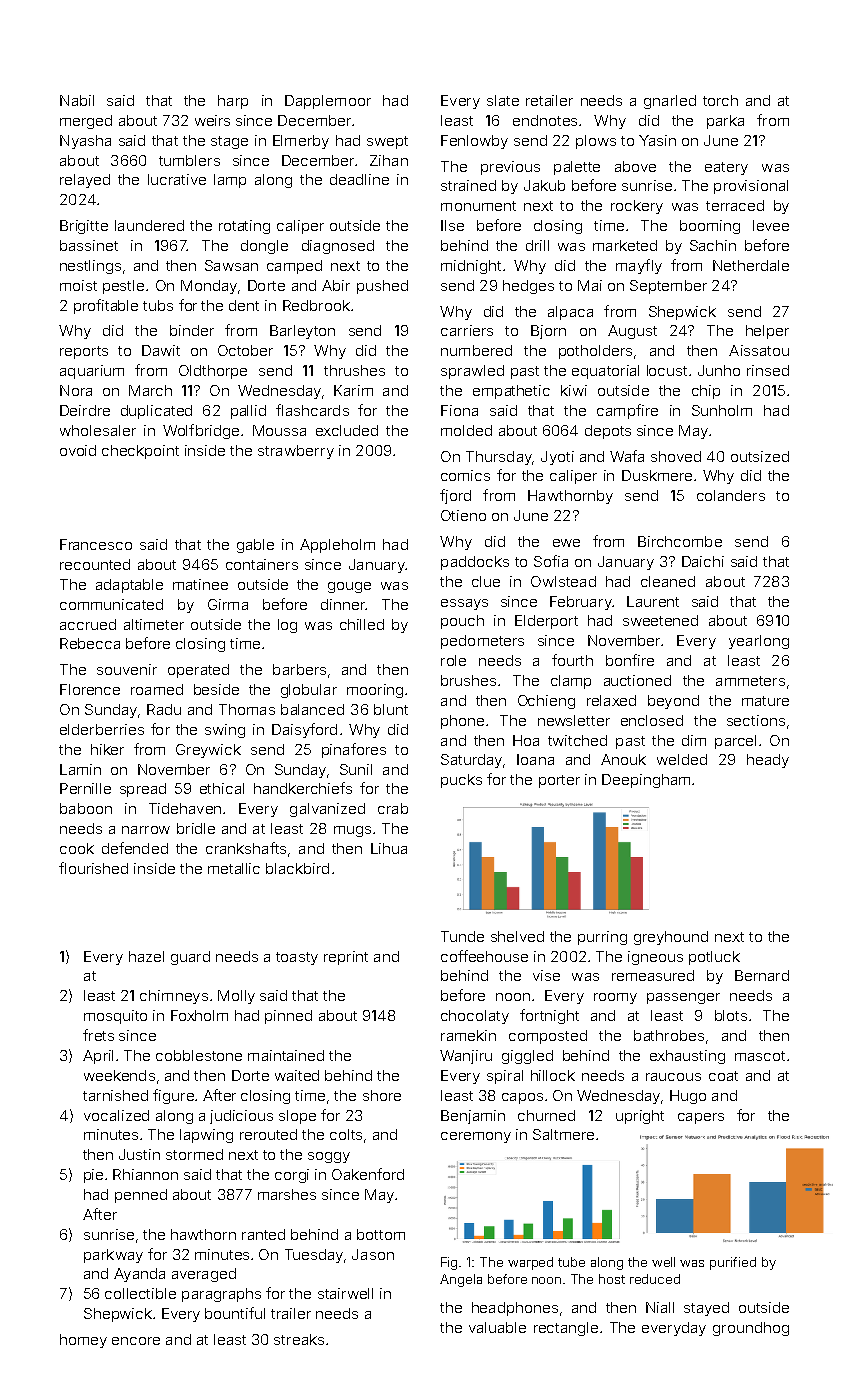 This document has height=1400, width=849. Describe the element at coordinates (517, 936) in the document. I see `shelved` at that location.
